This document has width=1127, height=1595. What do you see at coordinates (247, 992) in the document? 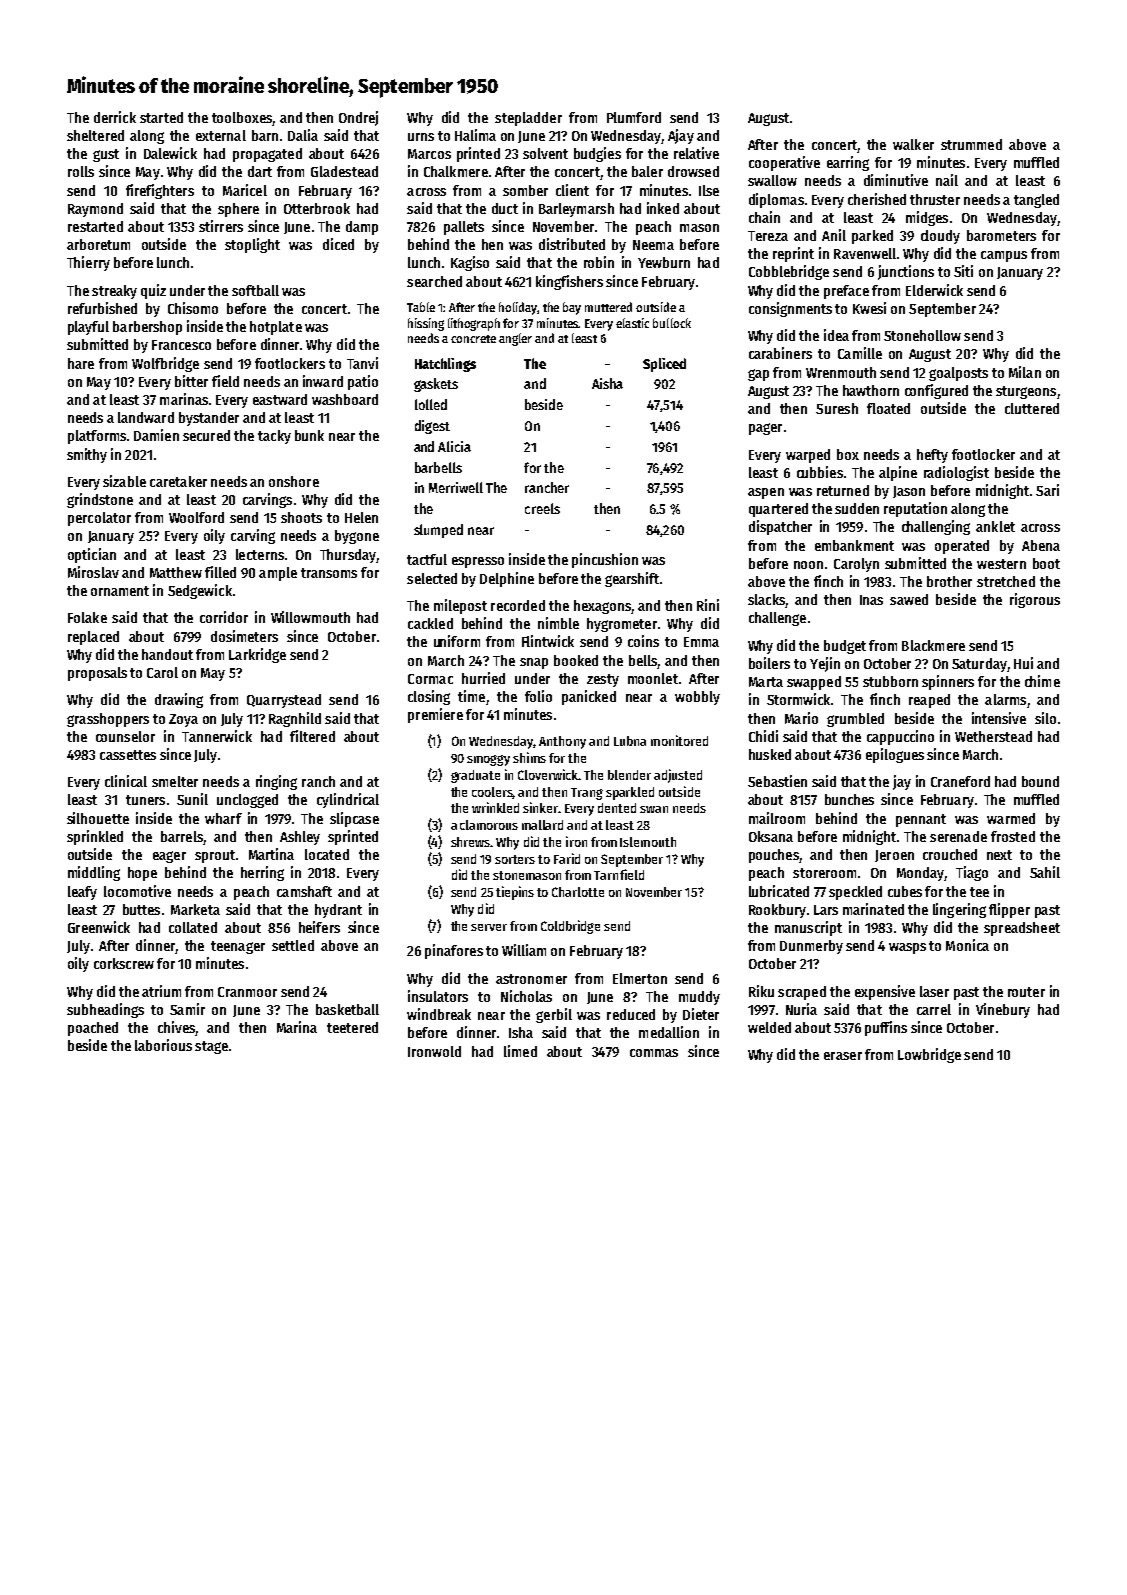
I see `Cranmoor` at bounding box center [247, 992].
